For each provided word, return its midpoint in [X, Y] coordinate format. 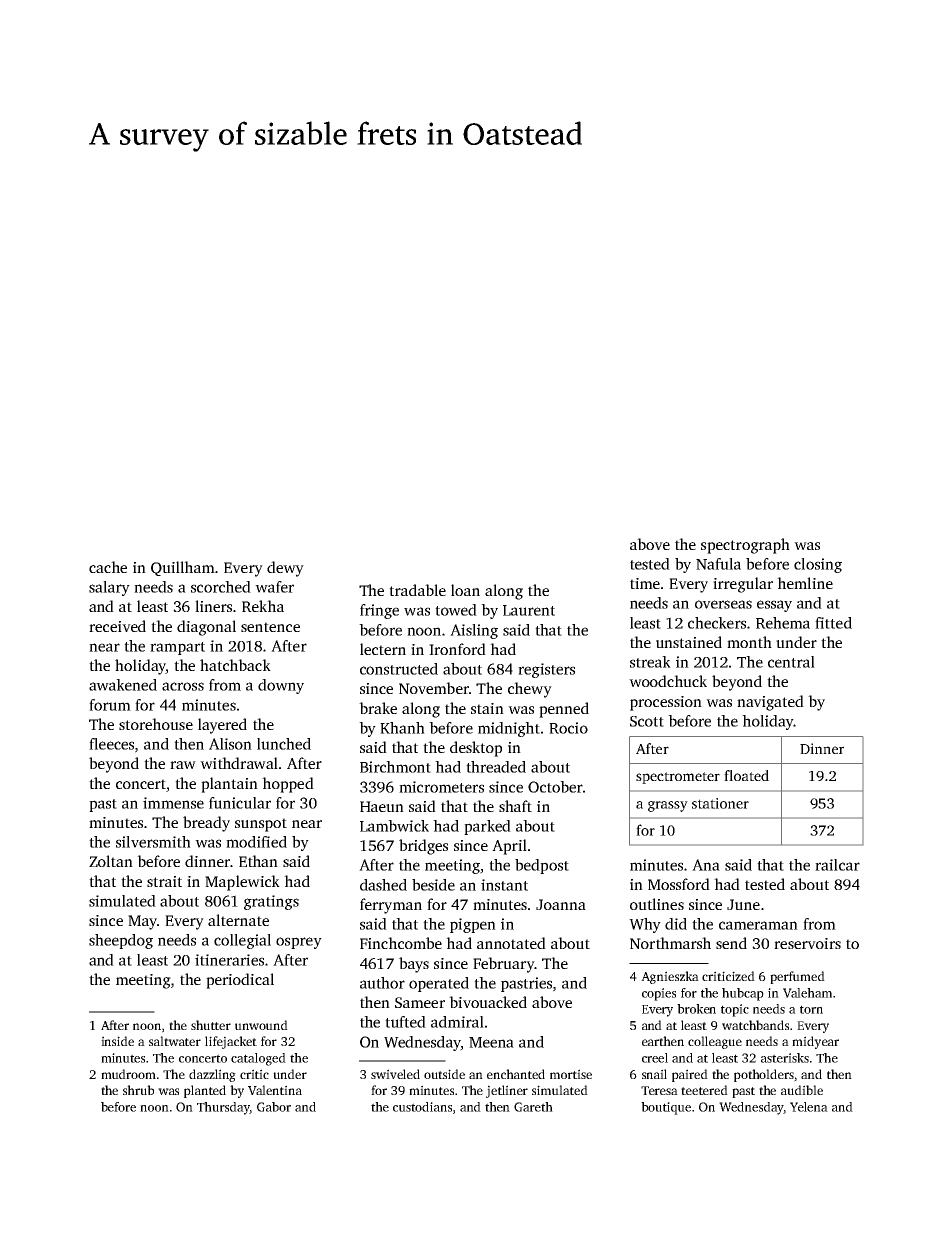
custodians [422, 1107]
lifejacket [231, 1042]
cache [108, 567]
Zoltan [111, 861]
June [743, 904]
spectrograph [745, 546]
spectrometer [678, 778]
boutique [666, 1108]
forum [110, 705]
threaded [496, 767]
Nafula [718, 564]
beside [433, 885]
